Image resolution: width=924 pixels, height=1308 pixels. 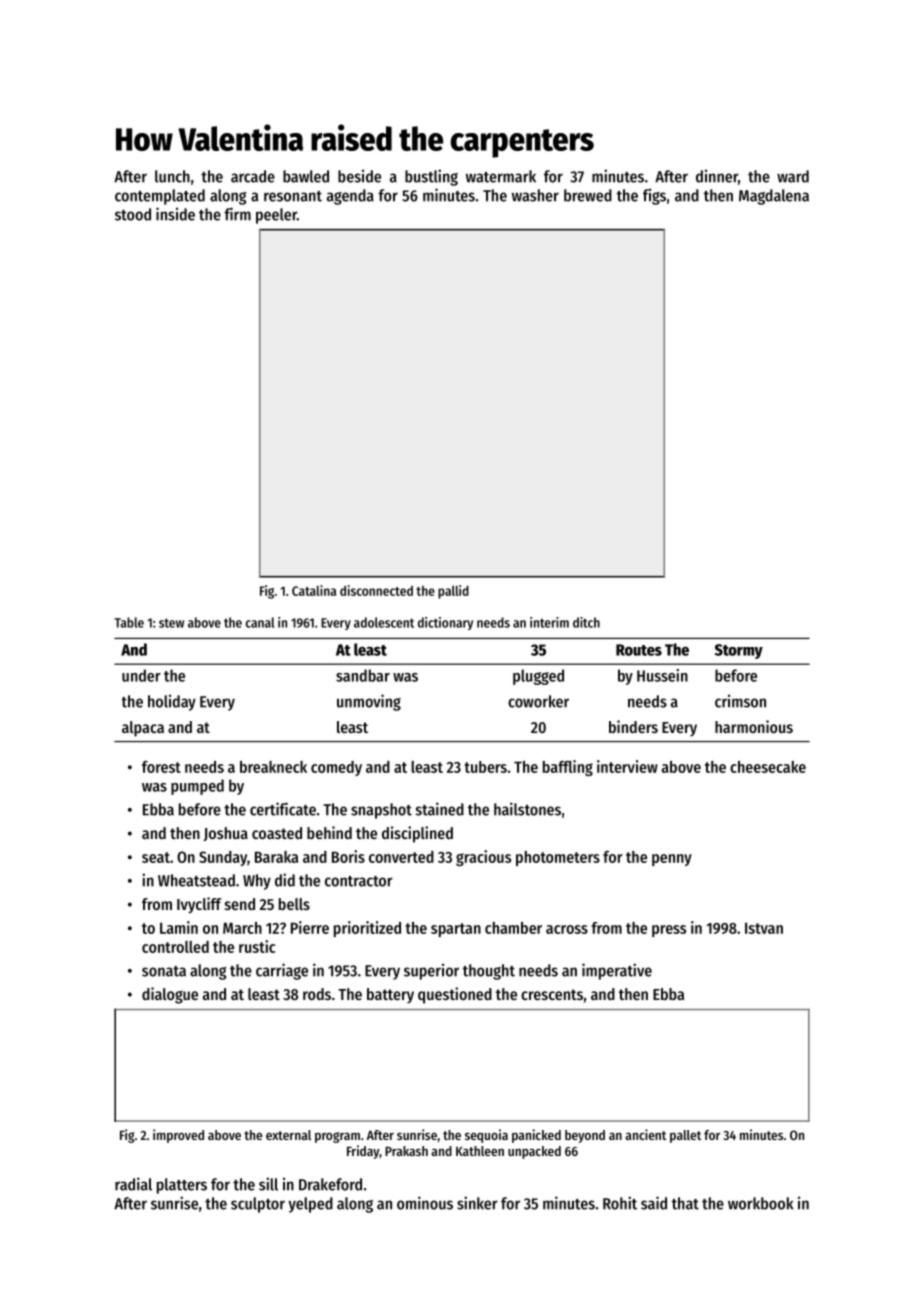 I want to click on stood, so click(x=133, y=214).
